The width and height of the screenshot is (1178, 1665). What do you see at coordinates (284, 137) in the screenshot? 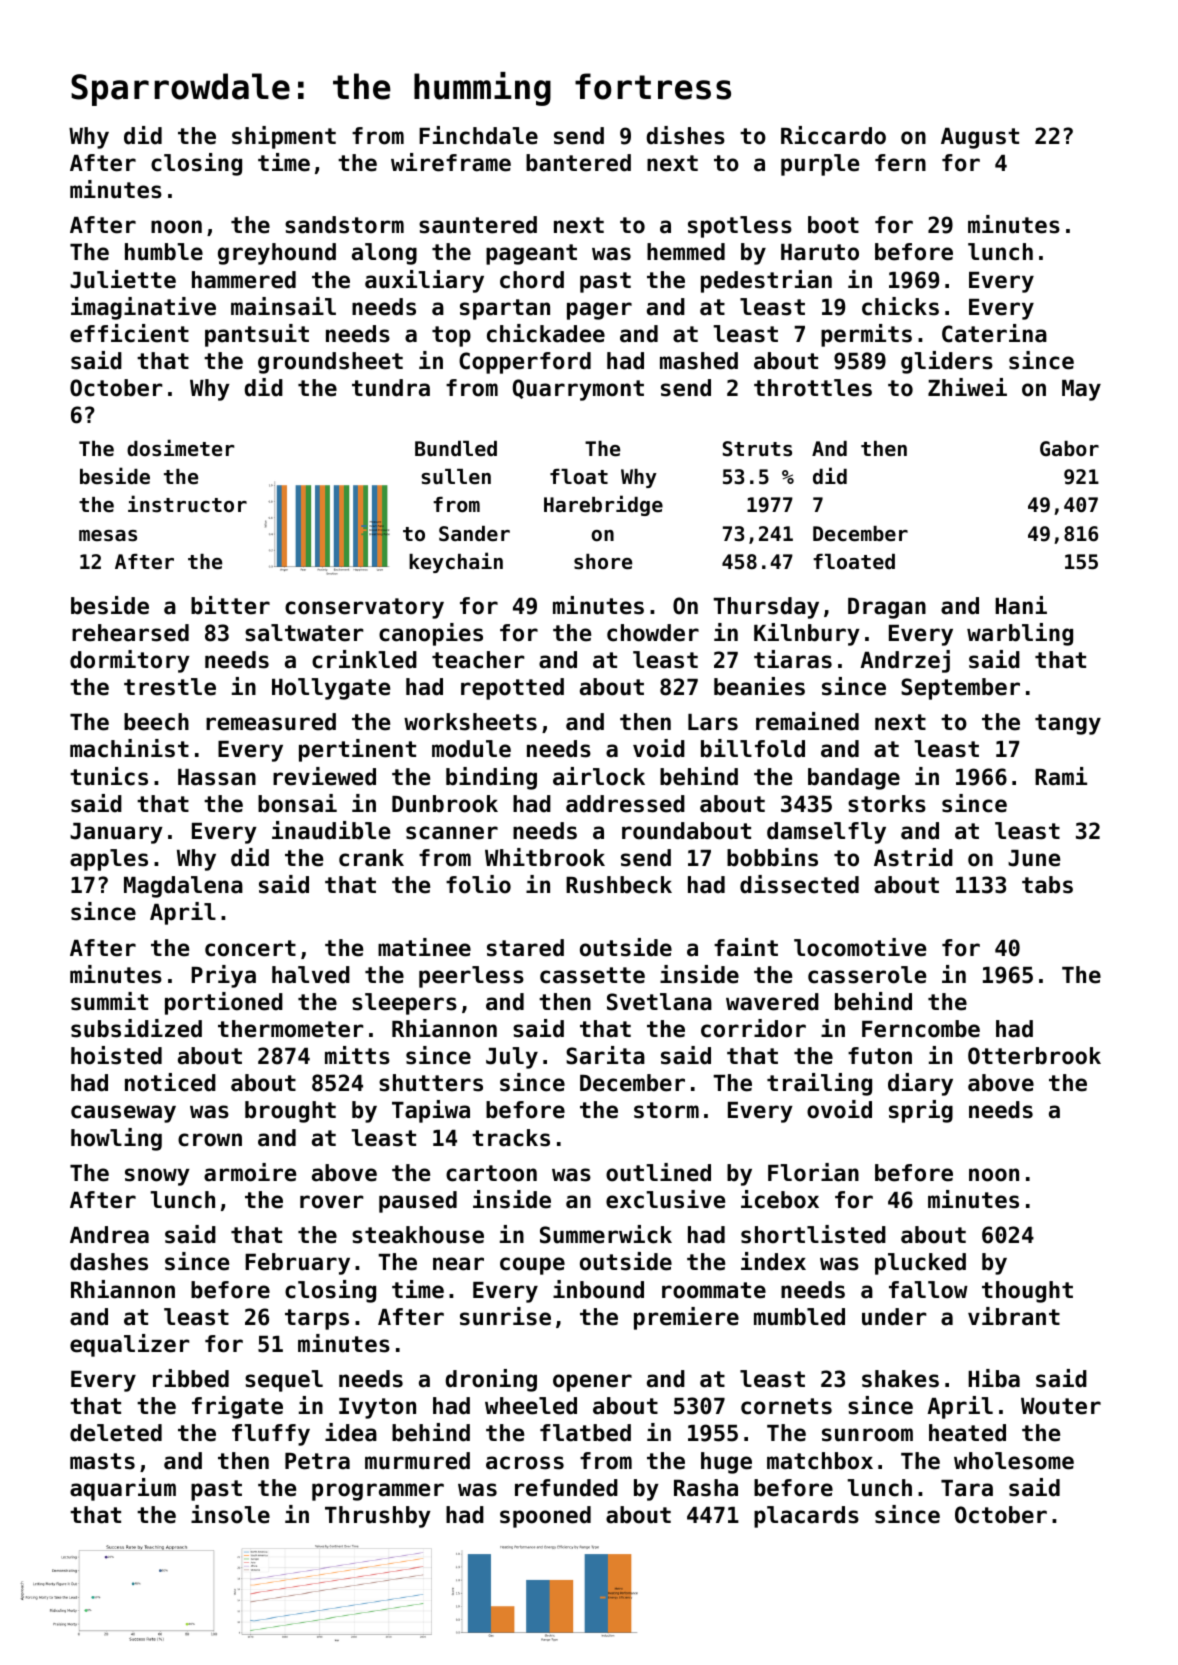
I see `shipment` at bounding box center [284, 137].
